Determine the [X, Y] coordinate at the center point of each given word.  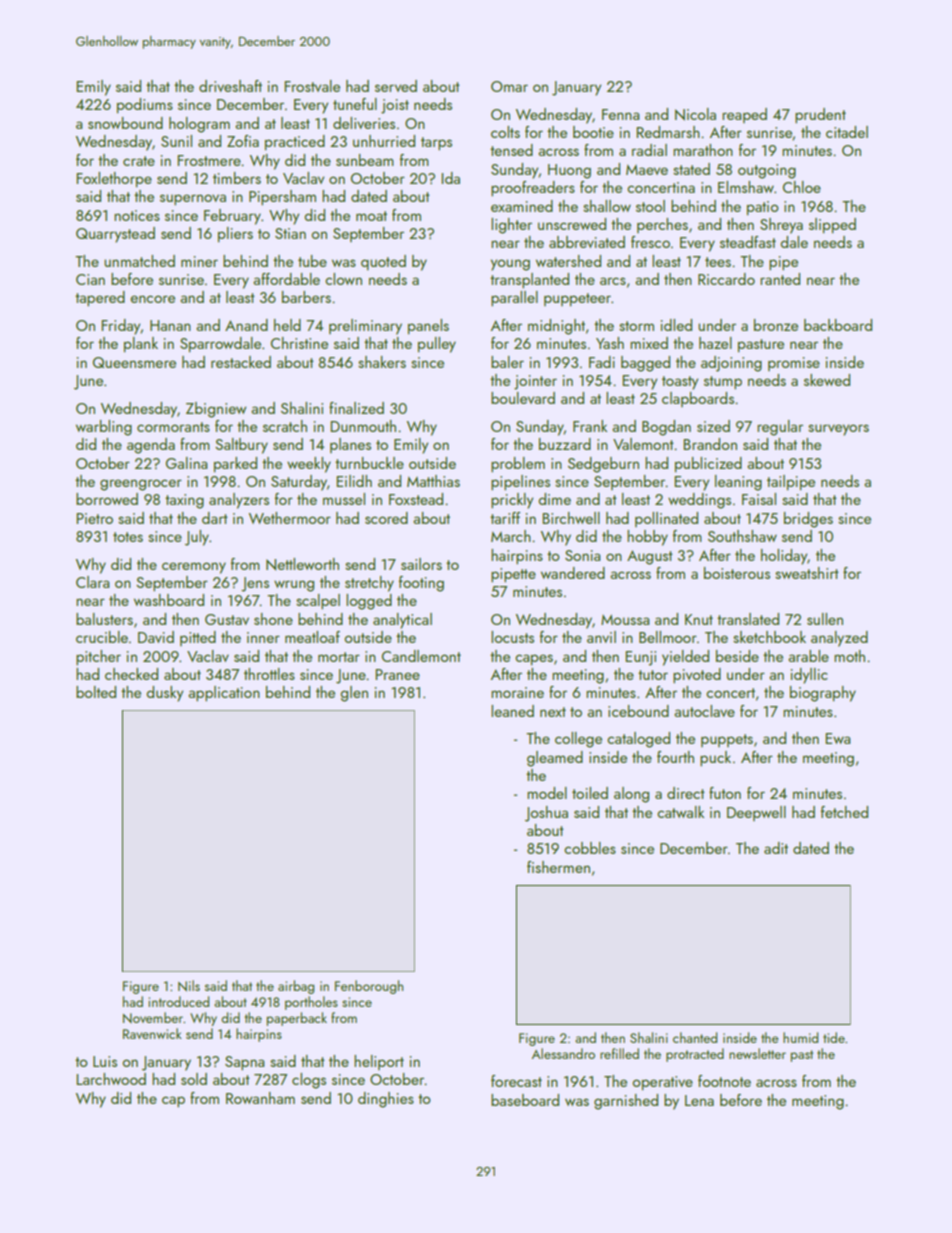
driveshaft [230, 86]
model [547, 793]
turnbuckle [369, 463]
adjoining [731, 364]
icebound [638, 711]
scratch [285, 426]
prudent [820, 115]
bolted [96, 692]
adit [776, 848]
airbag [296, 987]
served [396, 86]
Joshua [546, 814]
